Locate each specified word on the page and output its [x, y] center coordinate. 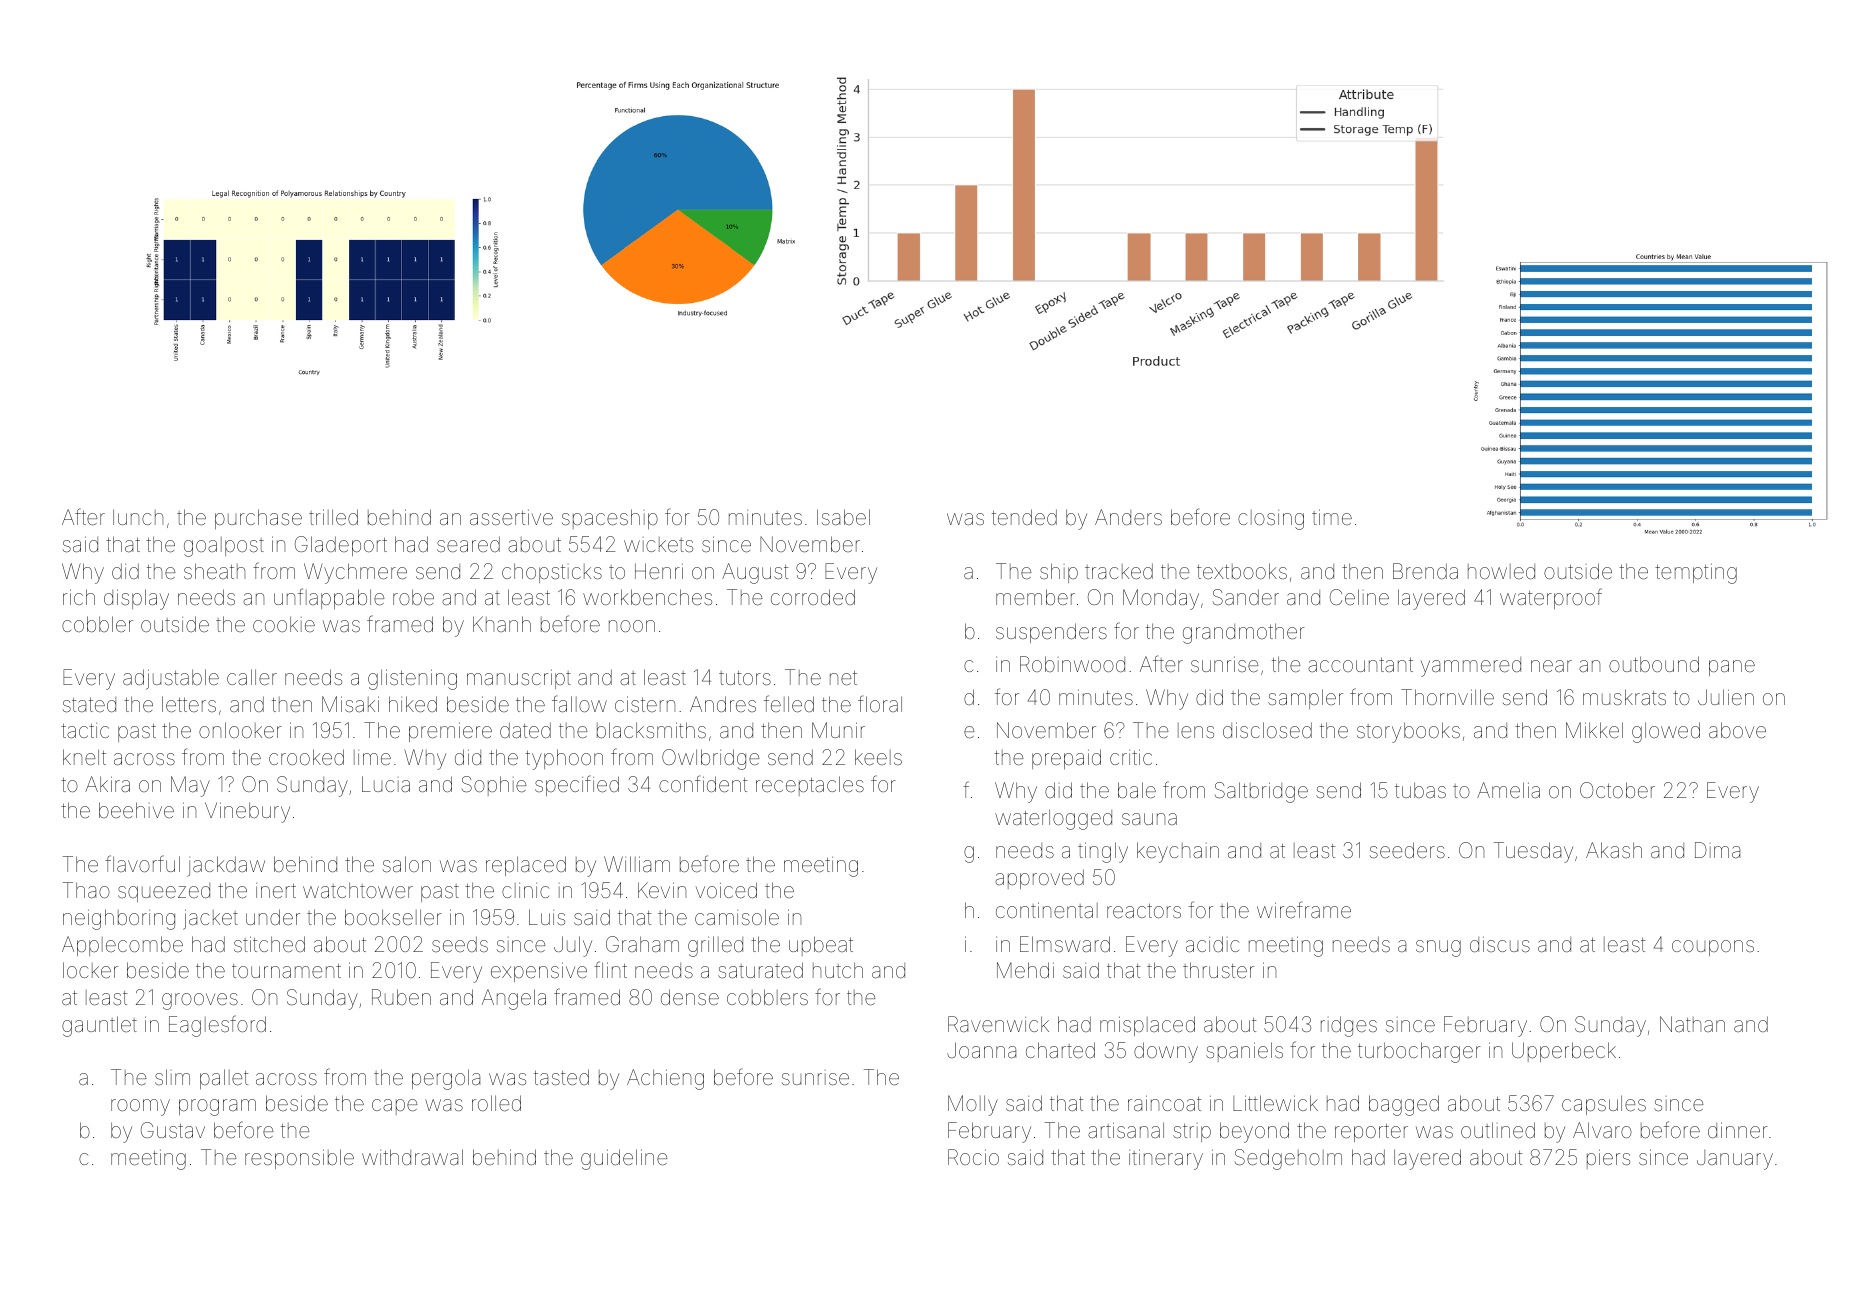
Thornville [1447, 697]
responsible [299, 1159]
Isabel [843, 517]
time [1332, 517]
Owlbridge [711, 759]
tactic [85, 730]
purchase [258, 519]
